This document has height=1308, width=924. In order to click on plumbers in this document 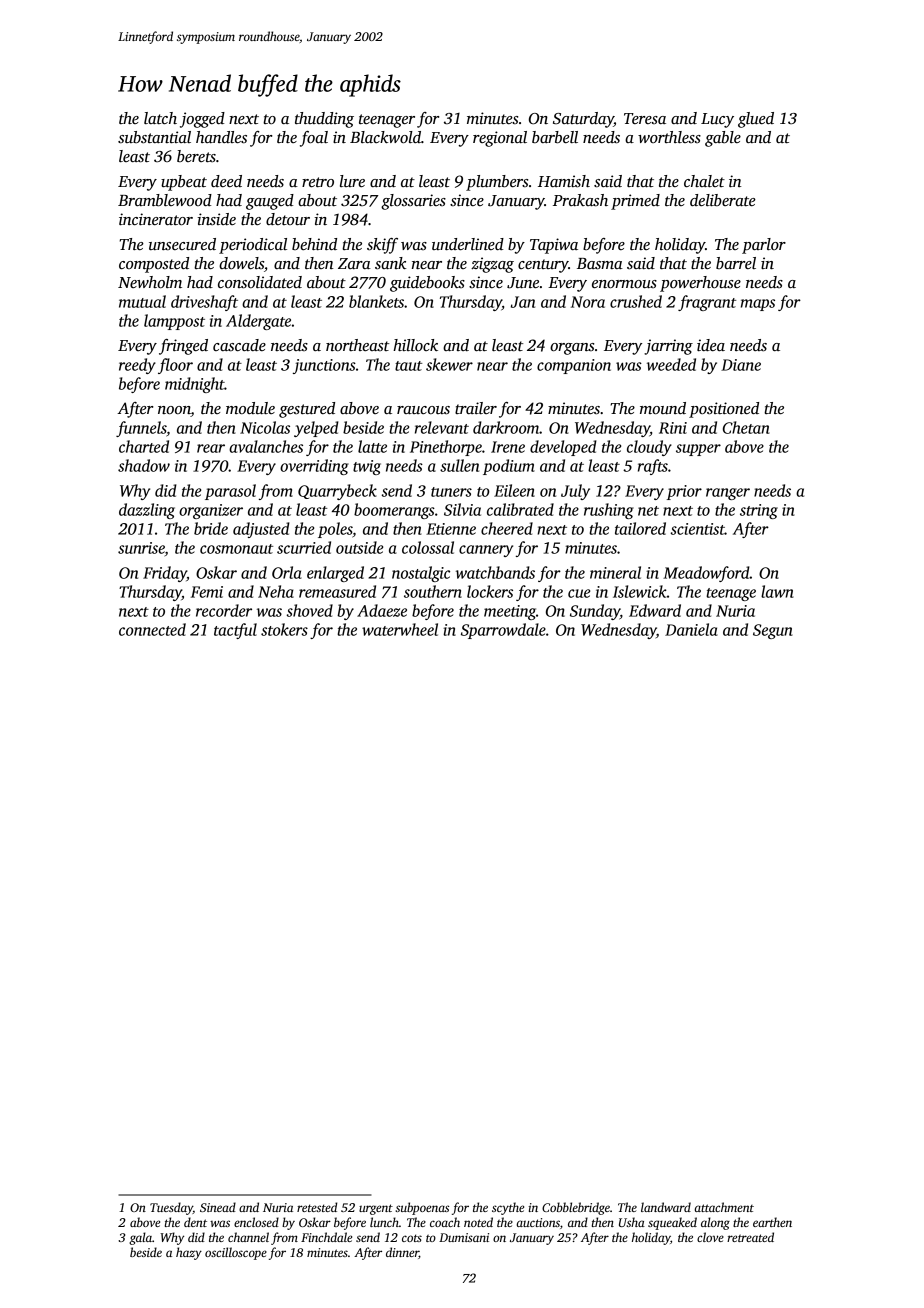, I will do `click(497, 183)`.
